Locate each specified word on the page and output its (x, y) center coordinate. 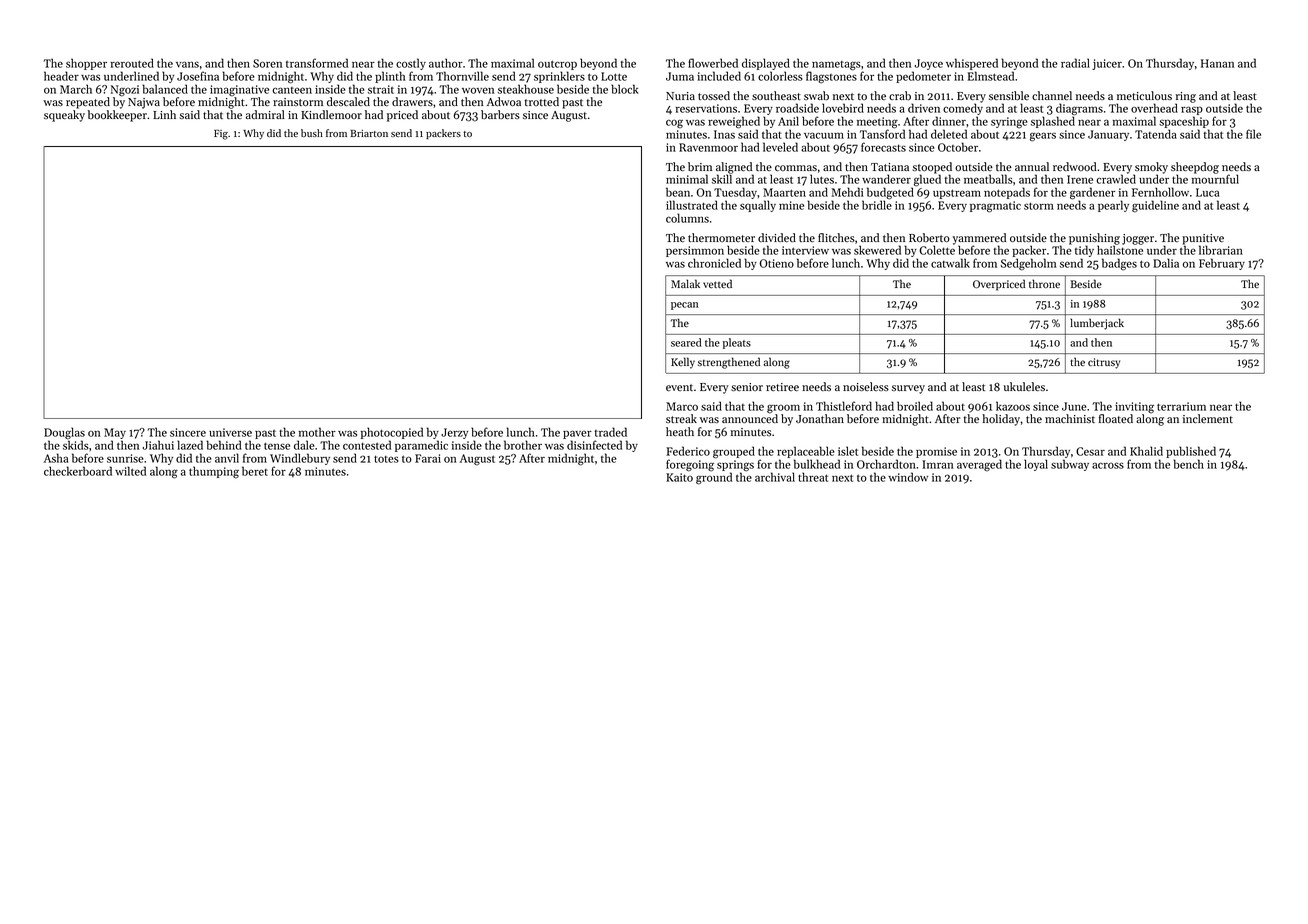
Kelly (683, 363)
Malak (685, 283)
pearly (1113, 206)
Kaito (679, 477)
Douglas (64, 433)
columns (687, 218)
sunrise (125, 458)
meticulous (1144, 96)
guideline (1155, 206)
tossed (714, 95)
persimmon (695, 251)
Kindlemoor (331, 114)
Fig (221, 135)
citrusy (1104, 363)
